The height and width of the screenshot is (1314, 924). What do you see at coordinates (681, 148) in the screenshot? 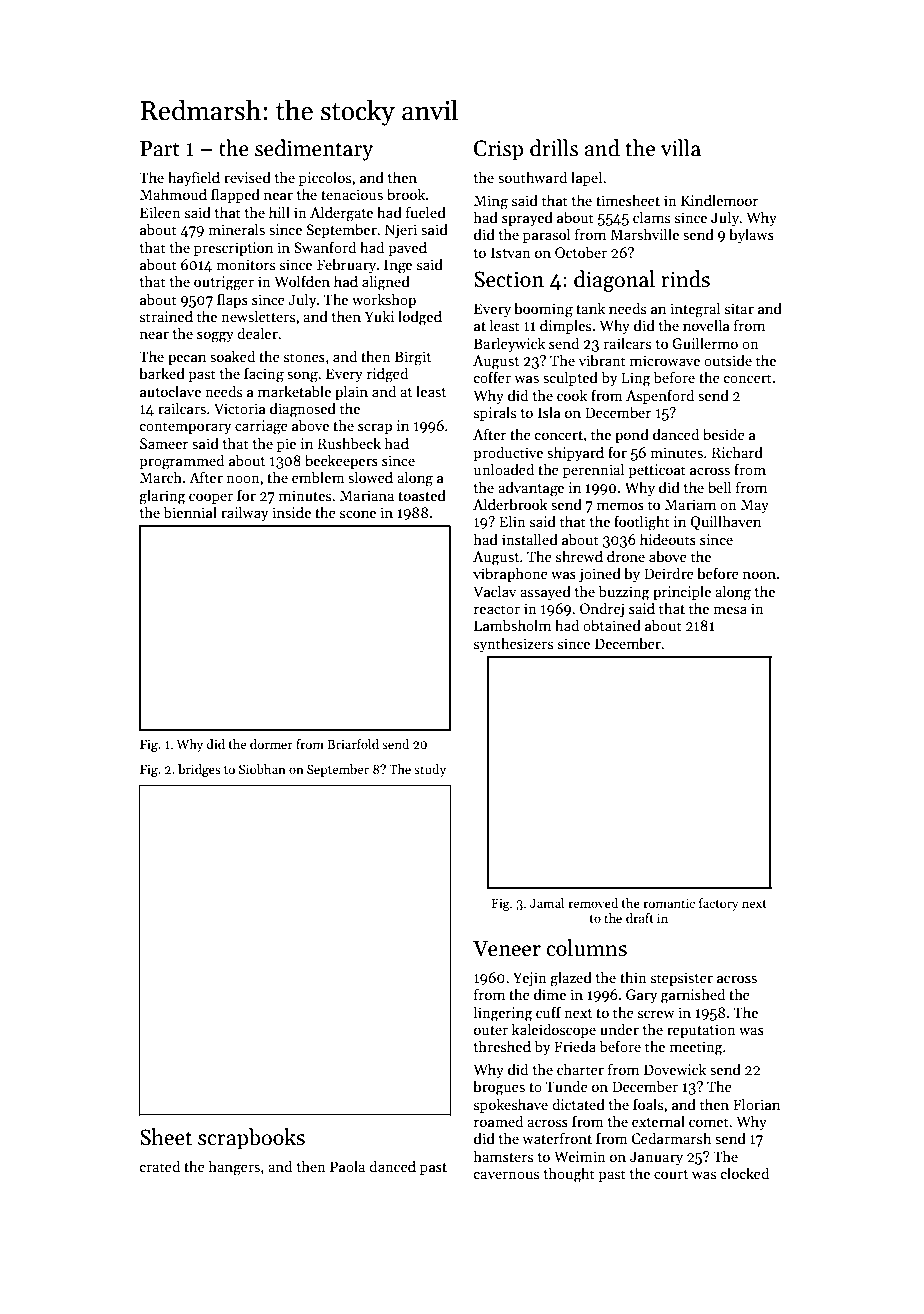
I see `villa` at bounding box center [681, 148].
